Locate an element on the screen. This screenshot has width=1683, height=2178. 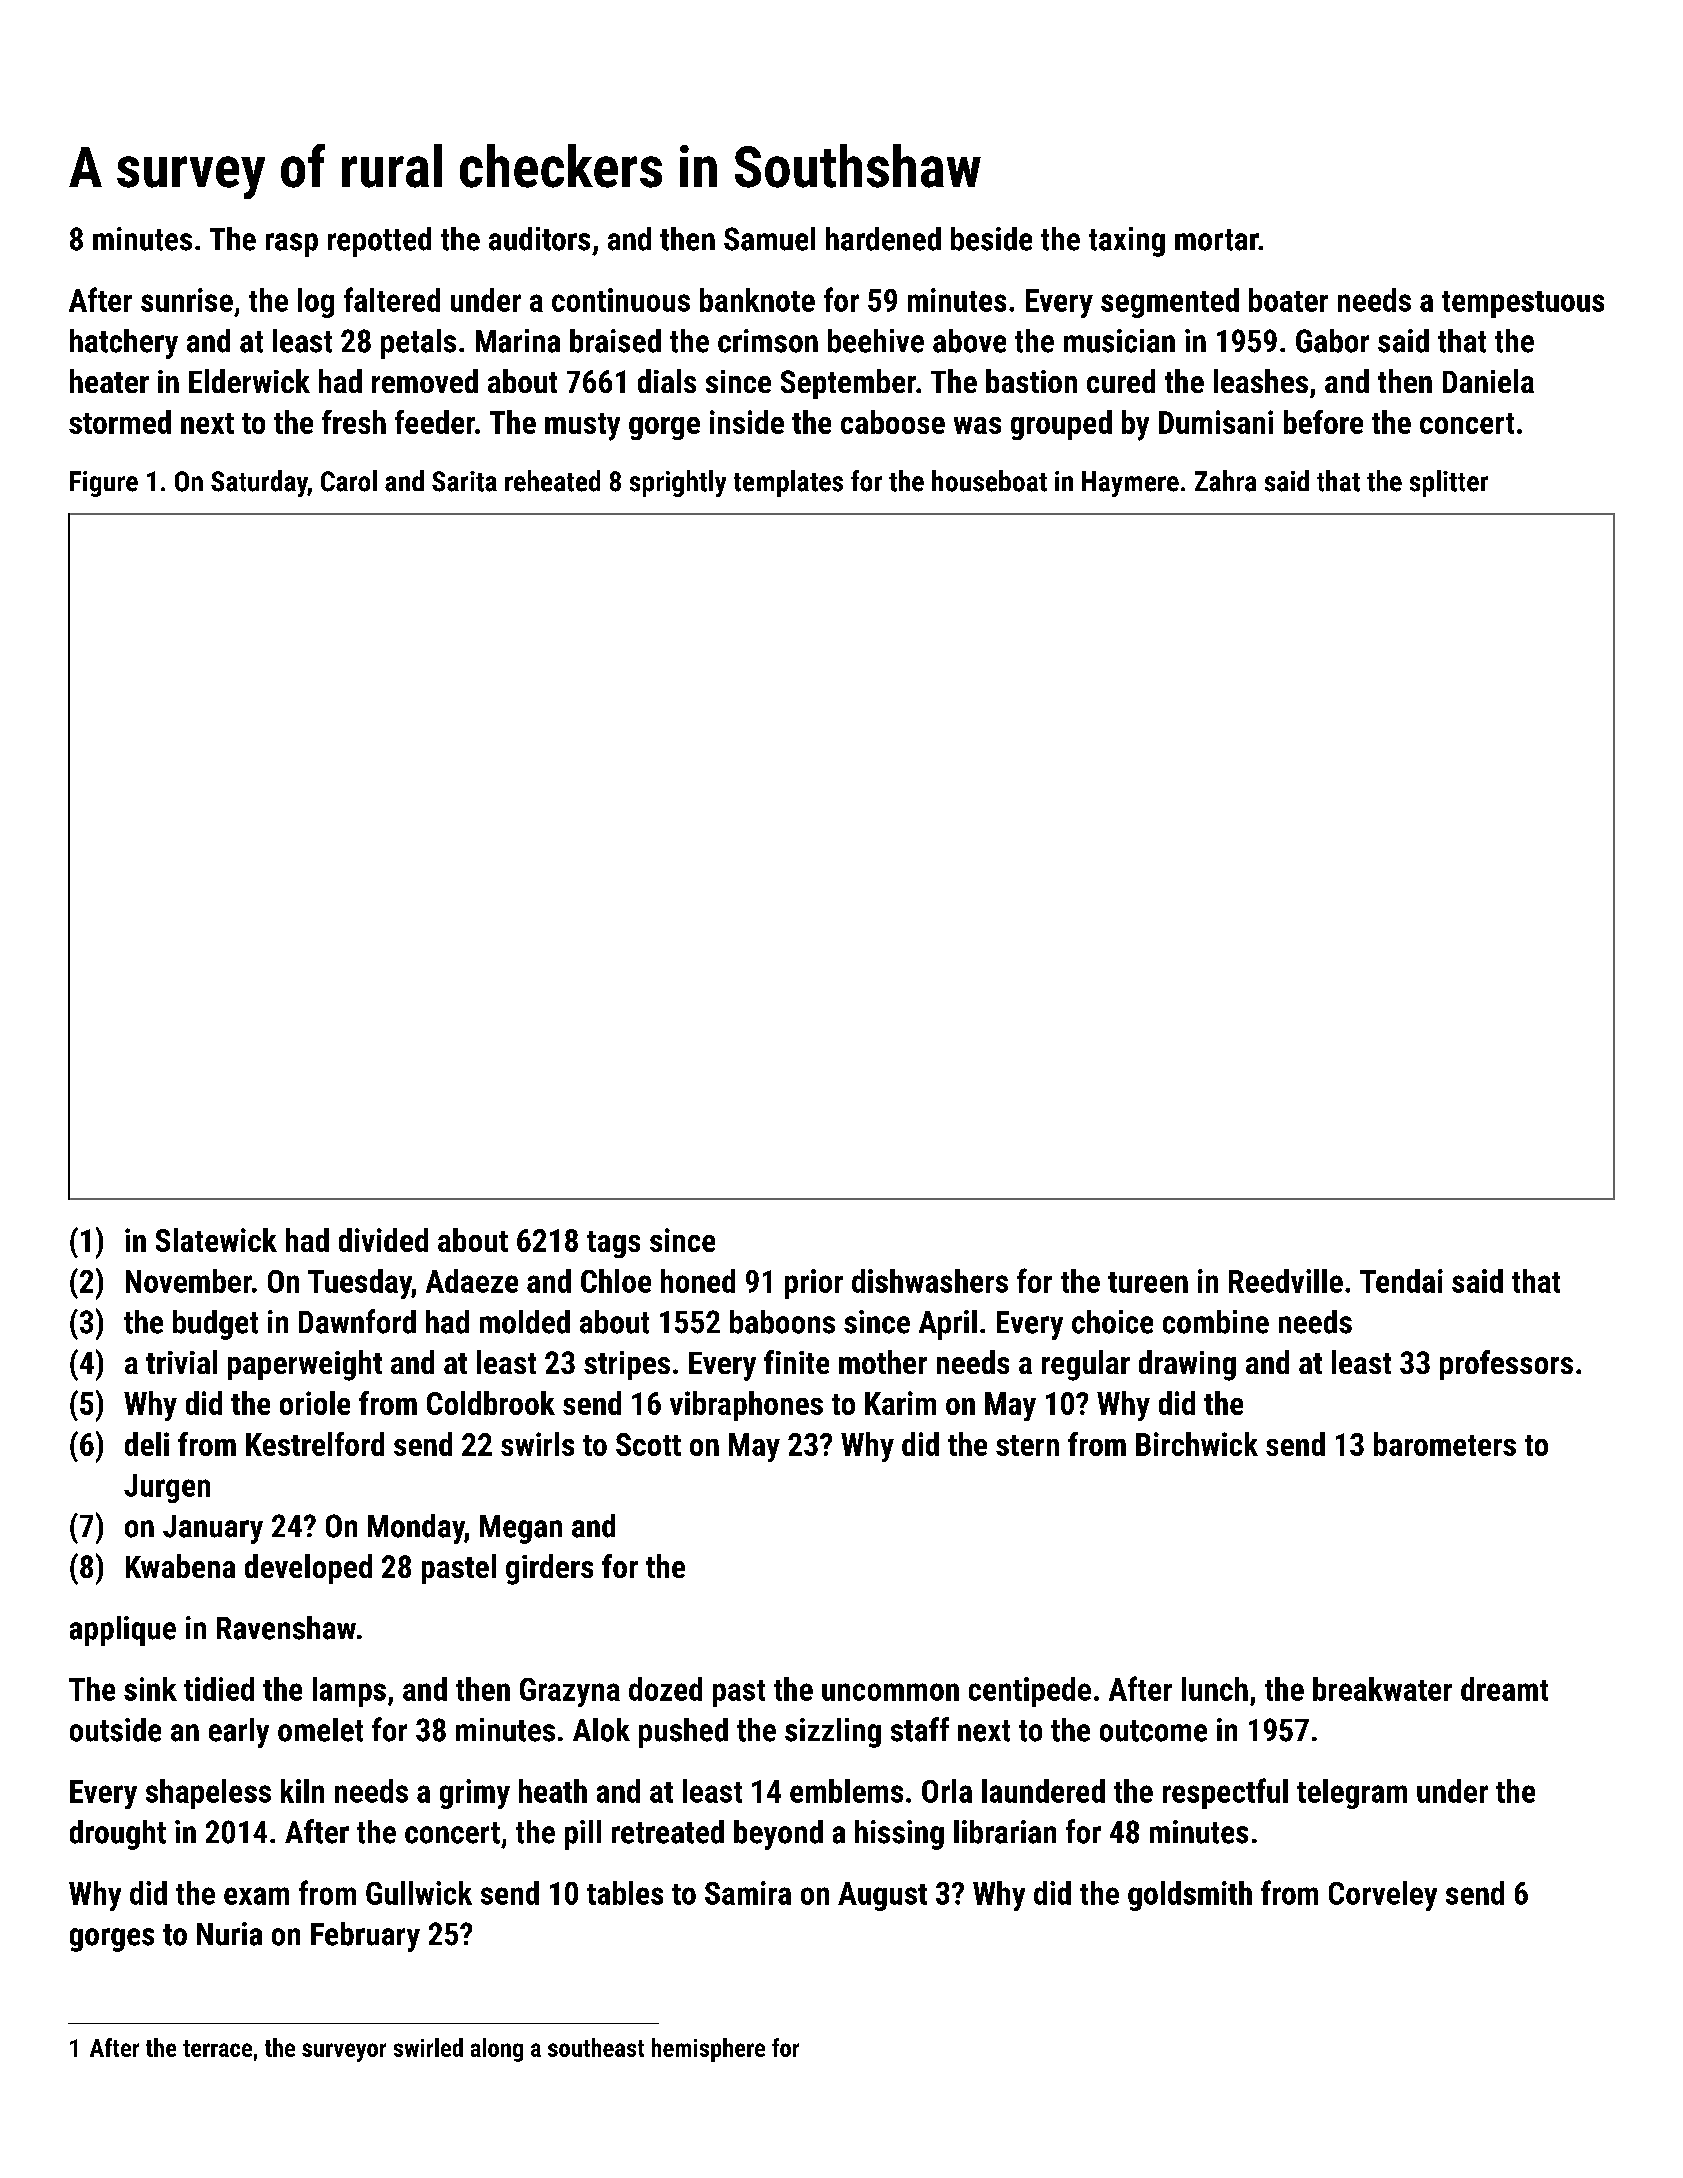
Slatewick is located at coordinates (216, 1240).
